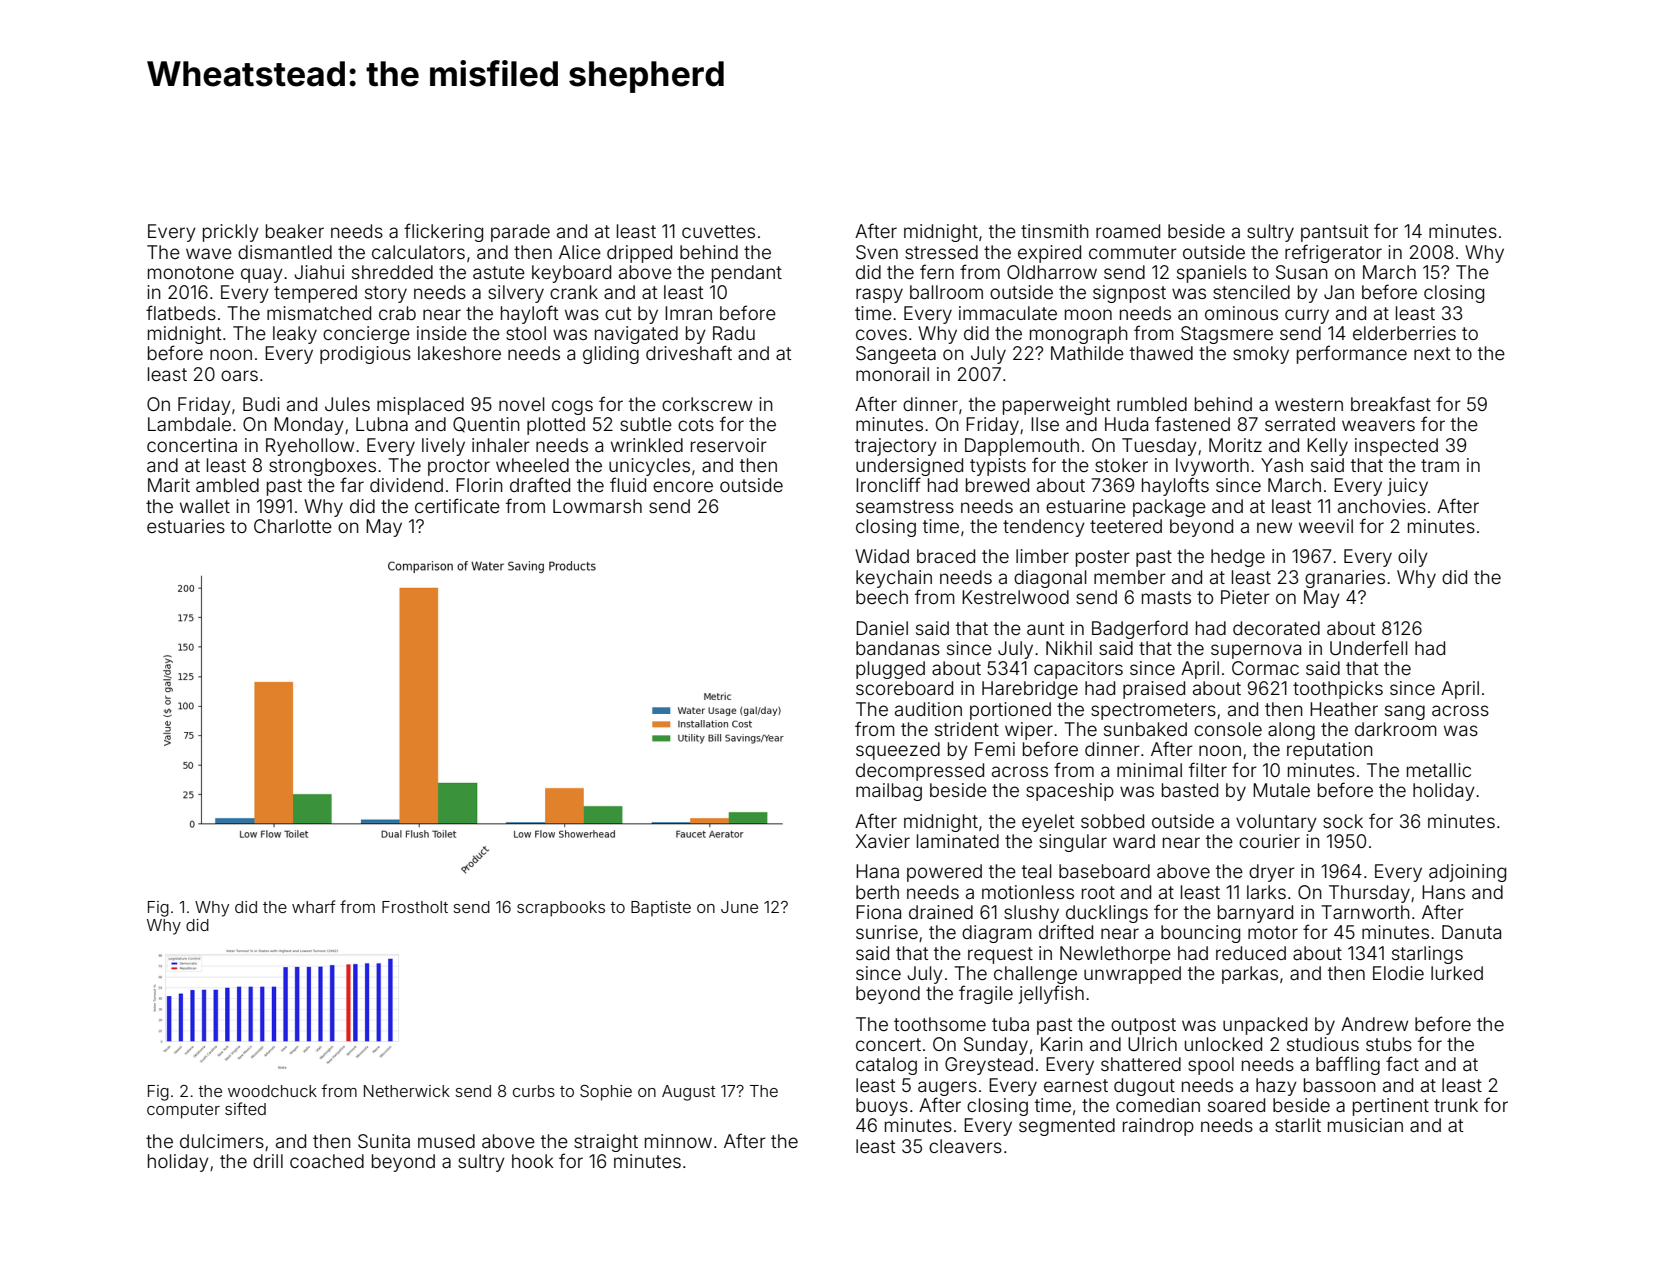 This page has width=1655, height=1279. I want to click on Charlotte, so click(293, 526).
